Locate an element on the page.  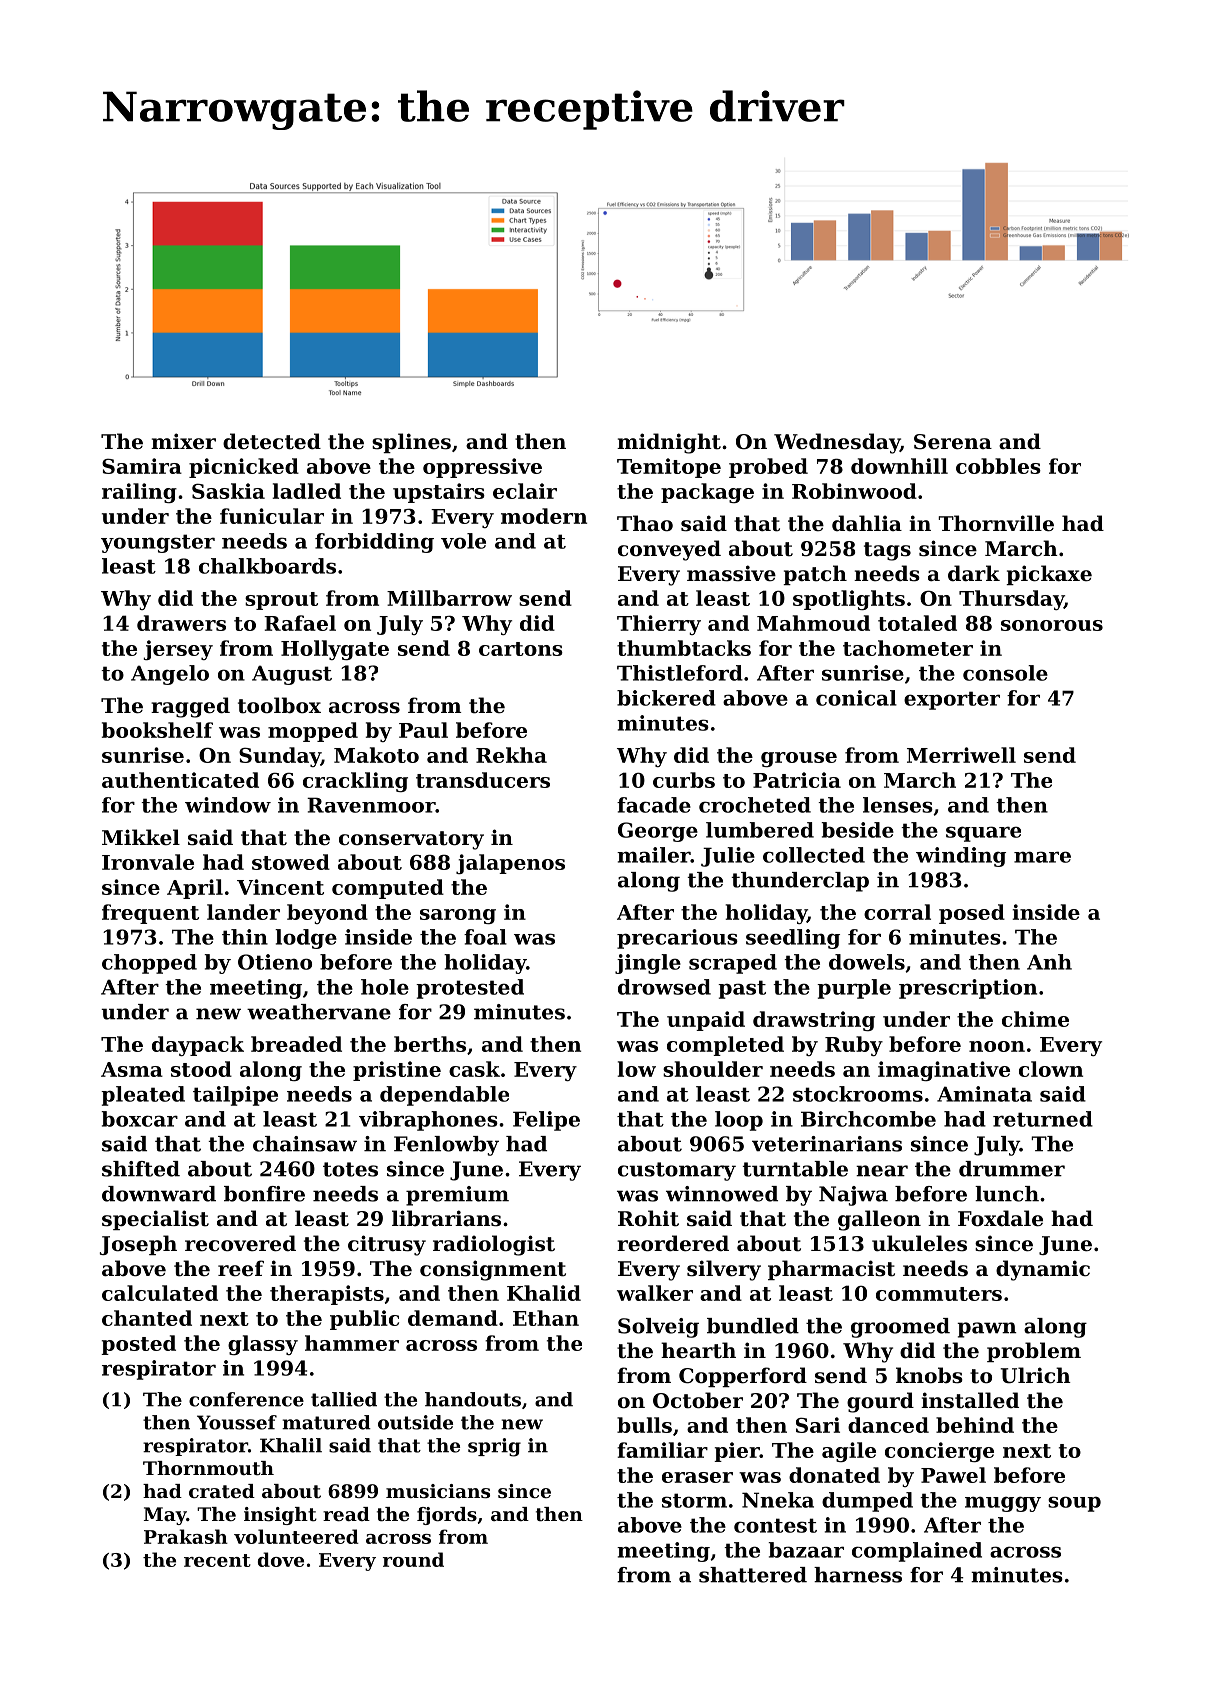
Samira is located at coordinates (142, 466).
